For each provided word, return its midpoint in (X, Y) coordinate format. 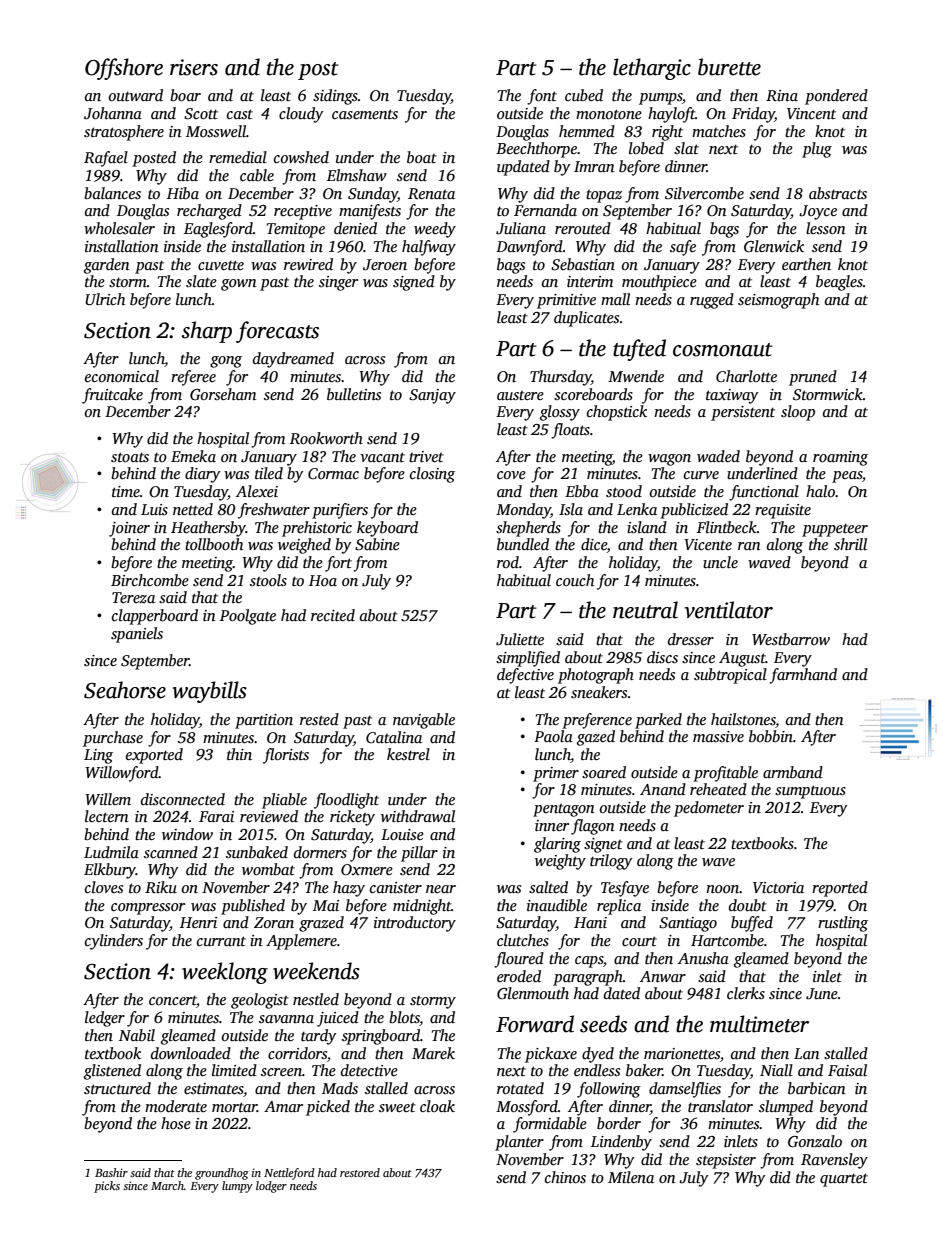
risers (194, 67)
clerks (746, 993)
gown (239, 285)
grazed (321, 924)
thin (239, 754)
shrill (850, 544)
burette (729, 67)
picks (107, 1187)
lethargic (652, 69)
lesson (826, 228)
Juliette (520, 639)
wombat (268, 869)
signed (414, 283)
